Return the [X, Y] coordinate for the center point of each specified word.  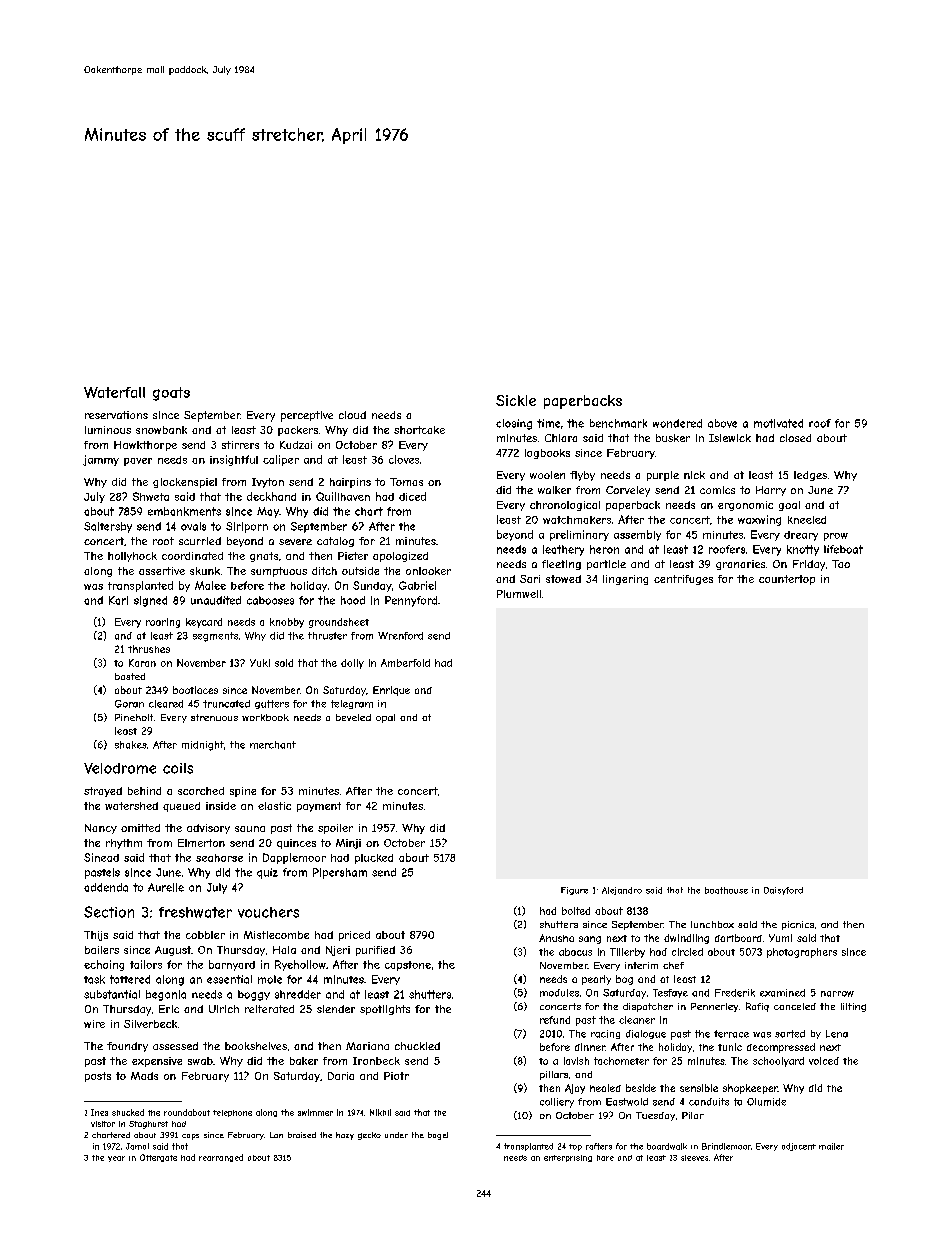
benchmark [618, 423]
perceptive [307, 416]
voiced [824, 1061]
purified [375, 951]
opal [385, 718]
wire [94, 1024]
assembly [637, 535]
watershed [131, 806]
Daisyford [783, 891]
